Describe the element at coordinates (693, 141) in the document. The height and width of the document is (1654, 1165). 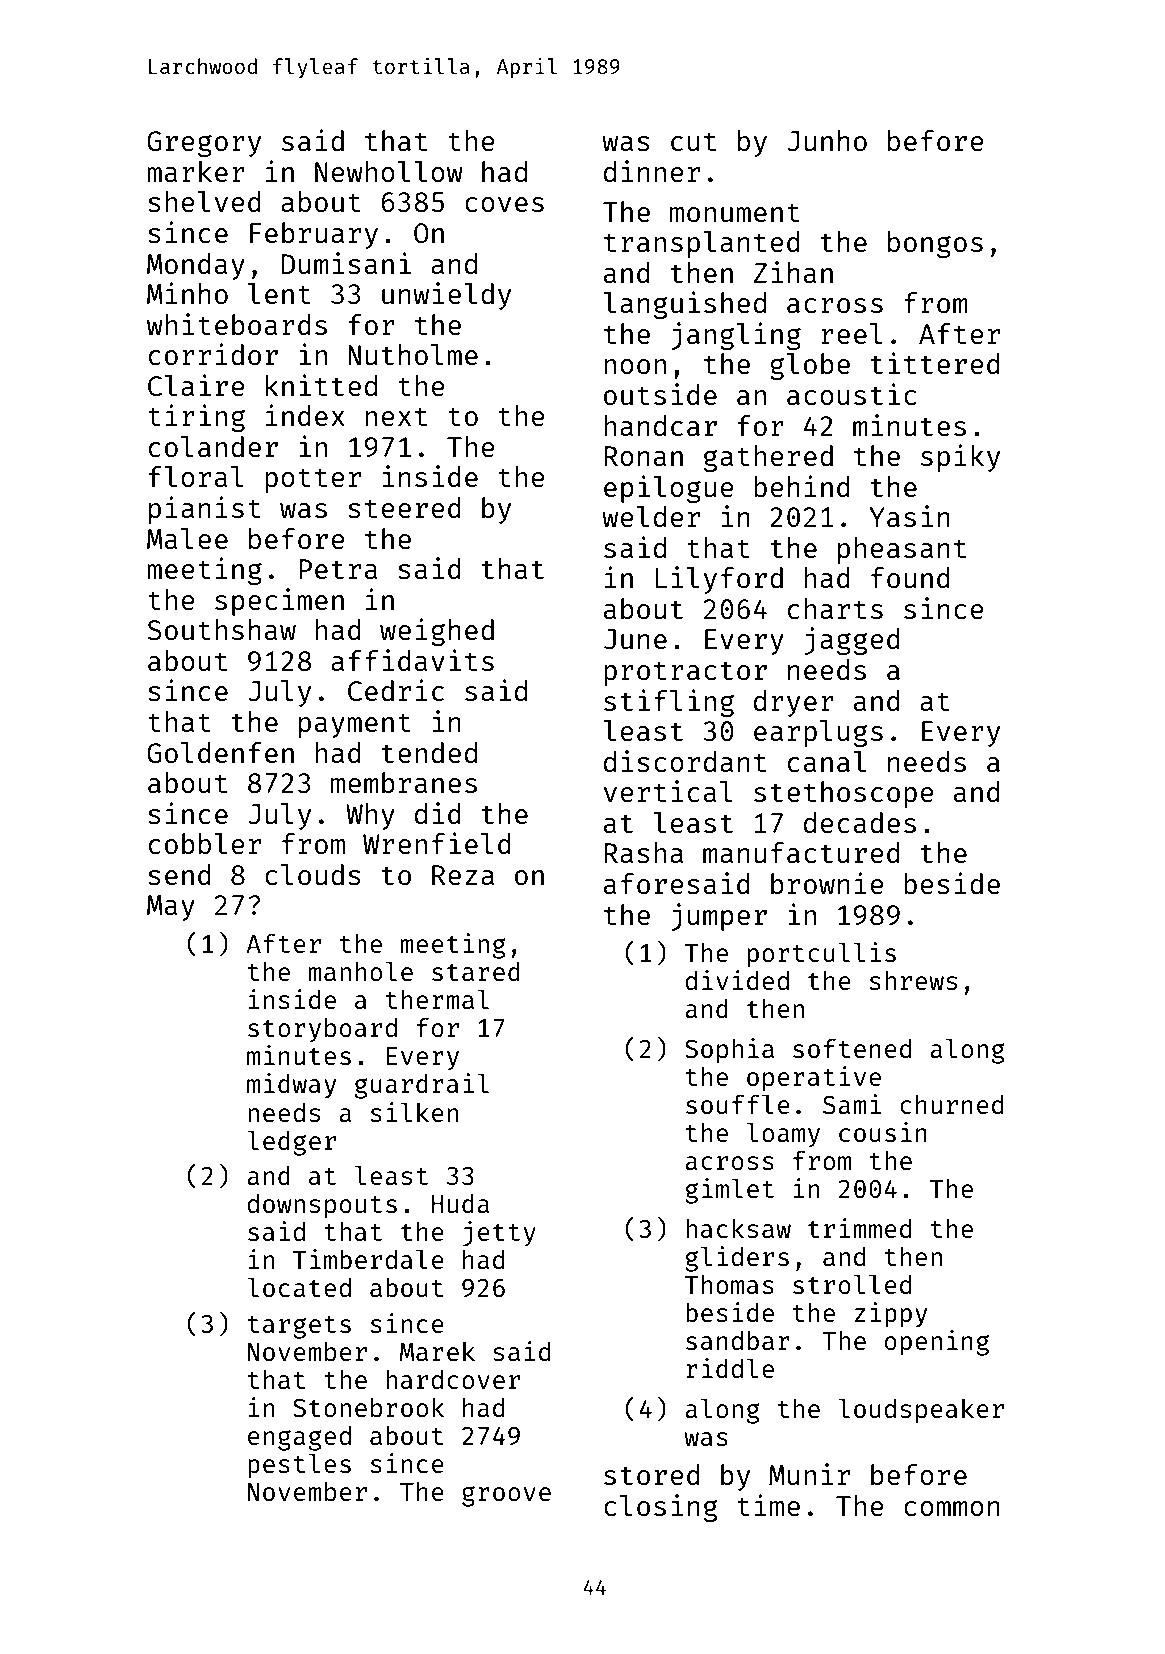
I see `cut` at that location.
